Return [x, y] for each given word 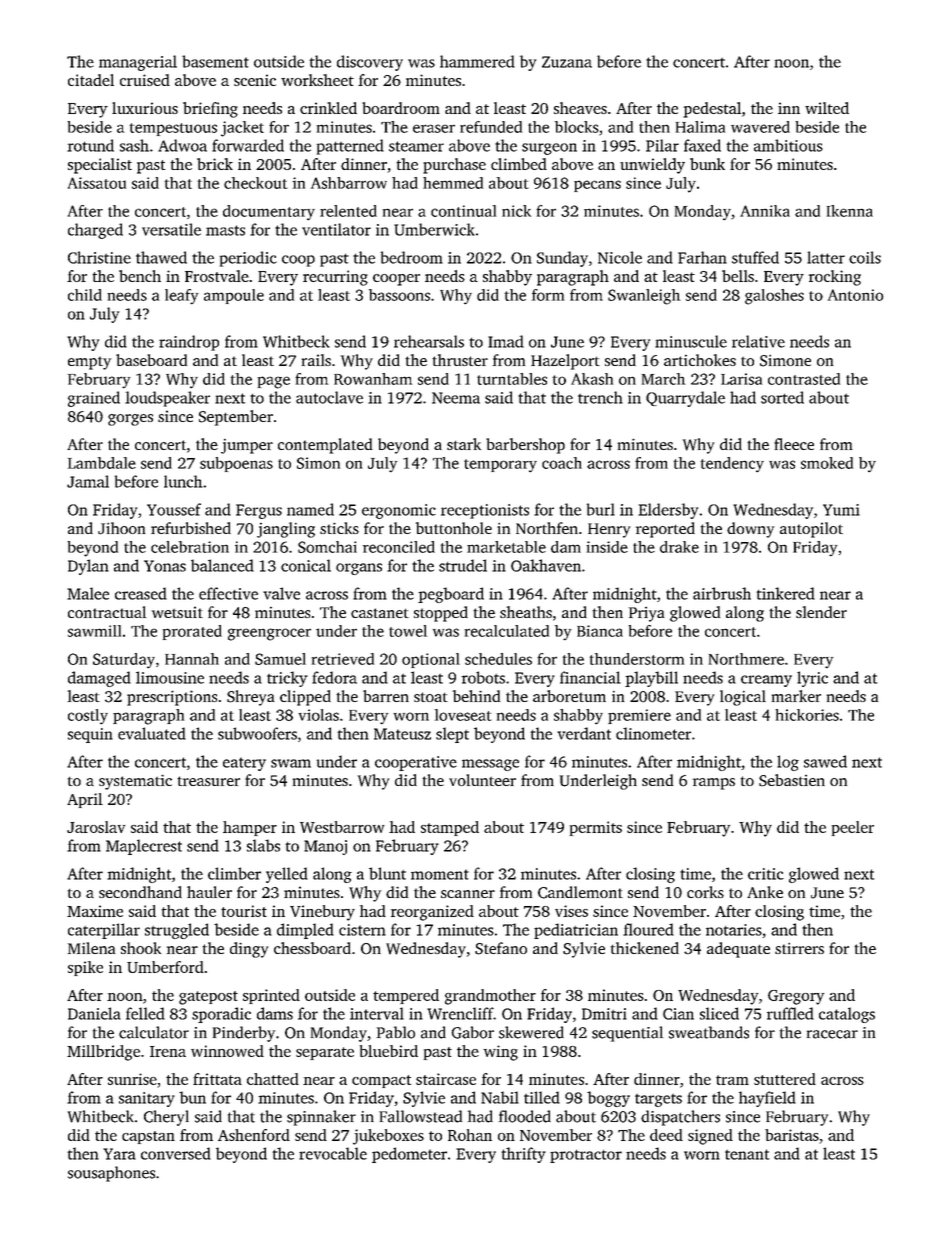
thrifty [524, 1155]
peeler [853, 828]
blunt [387, 873]
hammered [477, 61]
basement [215, 61]
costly [88, 717]
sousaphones [111, 1174]
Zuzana [567, 62]
